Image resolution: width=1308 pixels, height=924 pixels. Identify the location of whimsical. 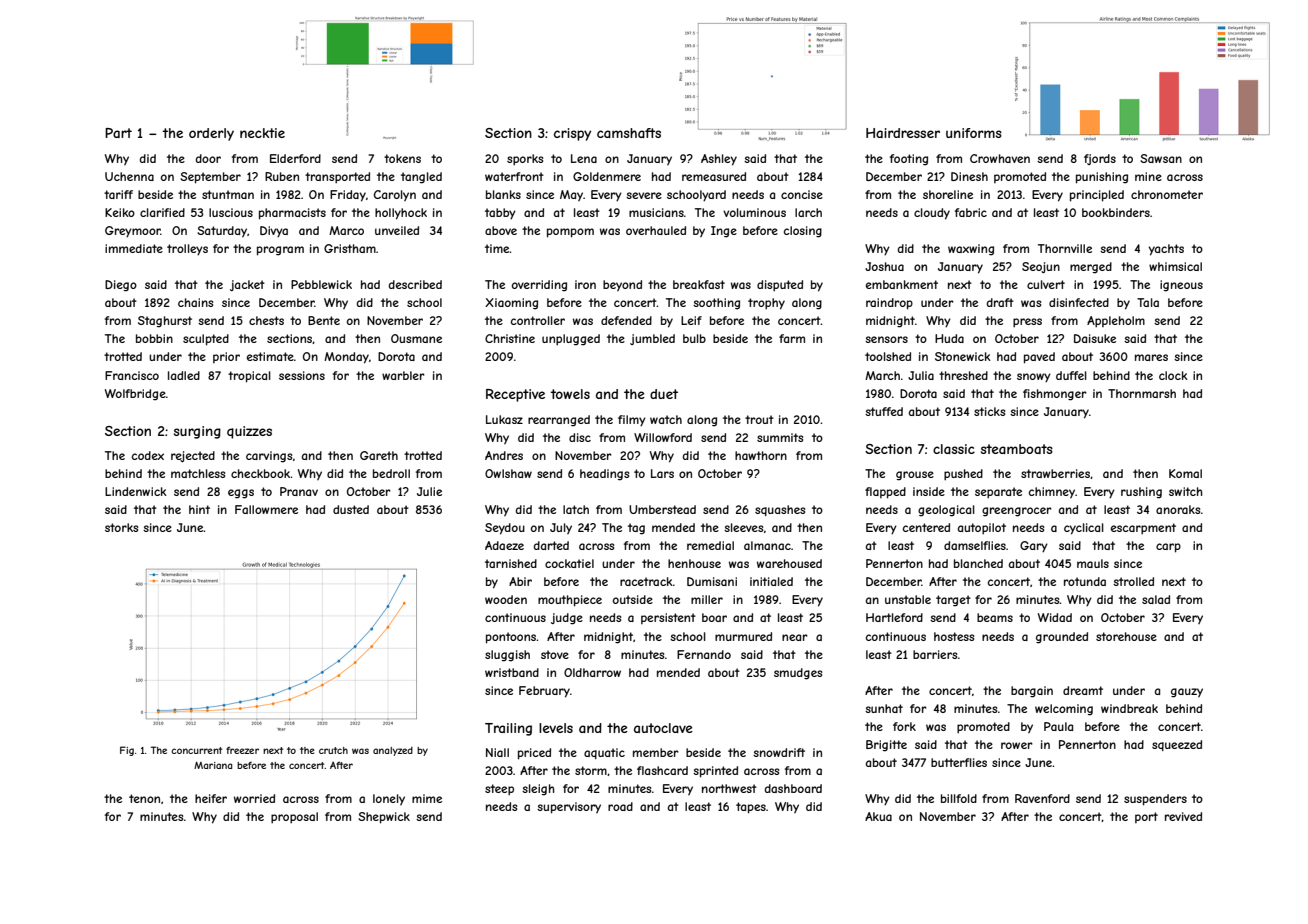
(1175, 266).
